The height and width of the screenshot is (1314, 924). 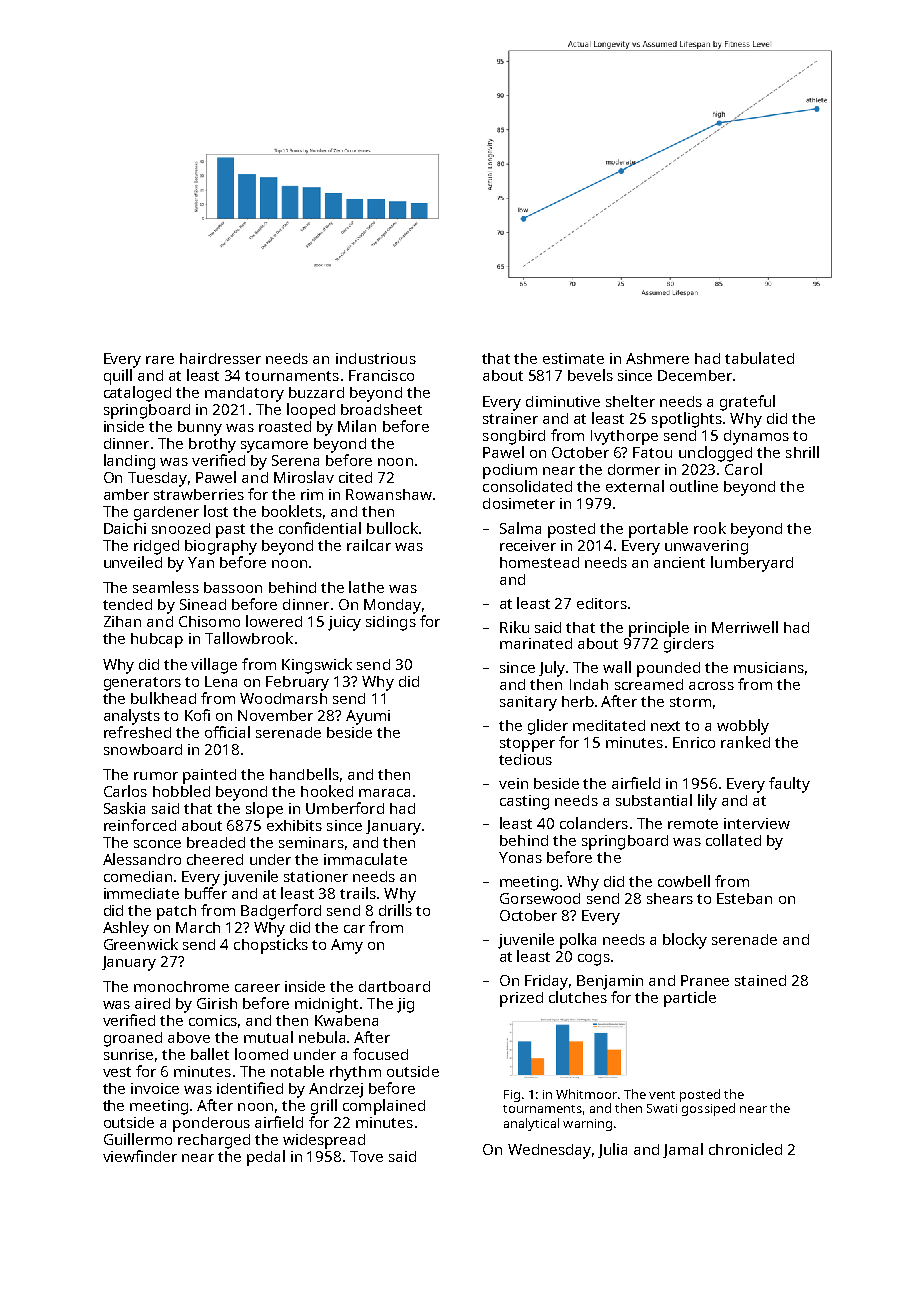 I want to click on quill, so click(x=118, y=377).
